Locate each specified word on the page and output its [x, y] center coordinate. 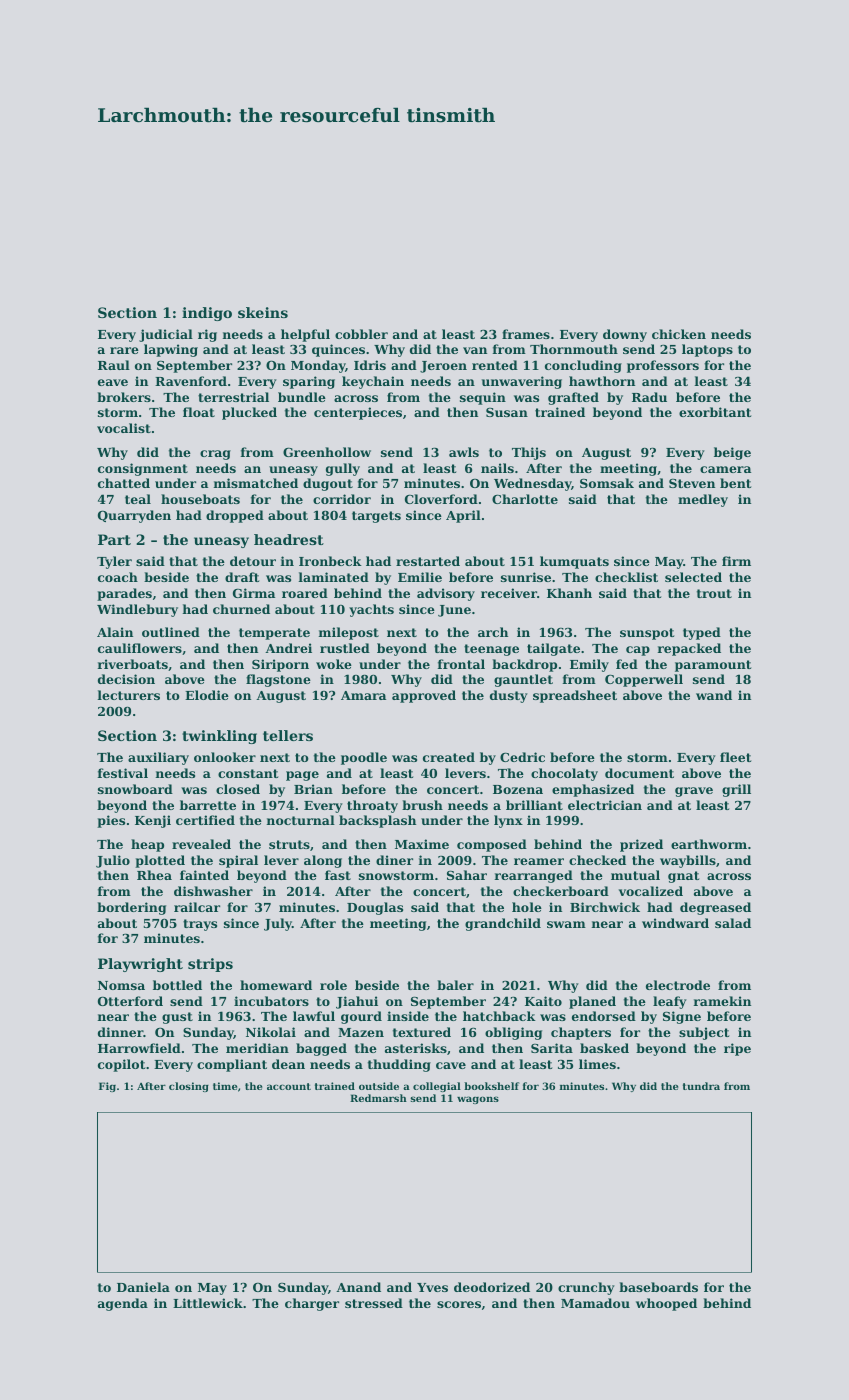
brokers [124, 397]
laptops [707, 350]
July [278, 924]
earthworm [709, 844]
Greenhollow [327, 452]
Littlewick [208, 1303]
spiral [238, 861]
